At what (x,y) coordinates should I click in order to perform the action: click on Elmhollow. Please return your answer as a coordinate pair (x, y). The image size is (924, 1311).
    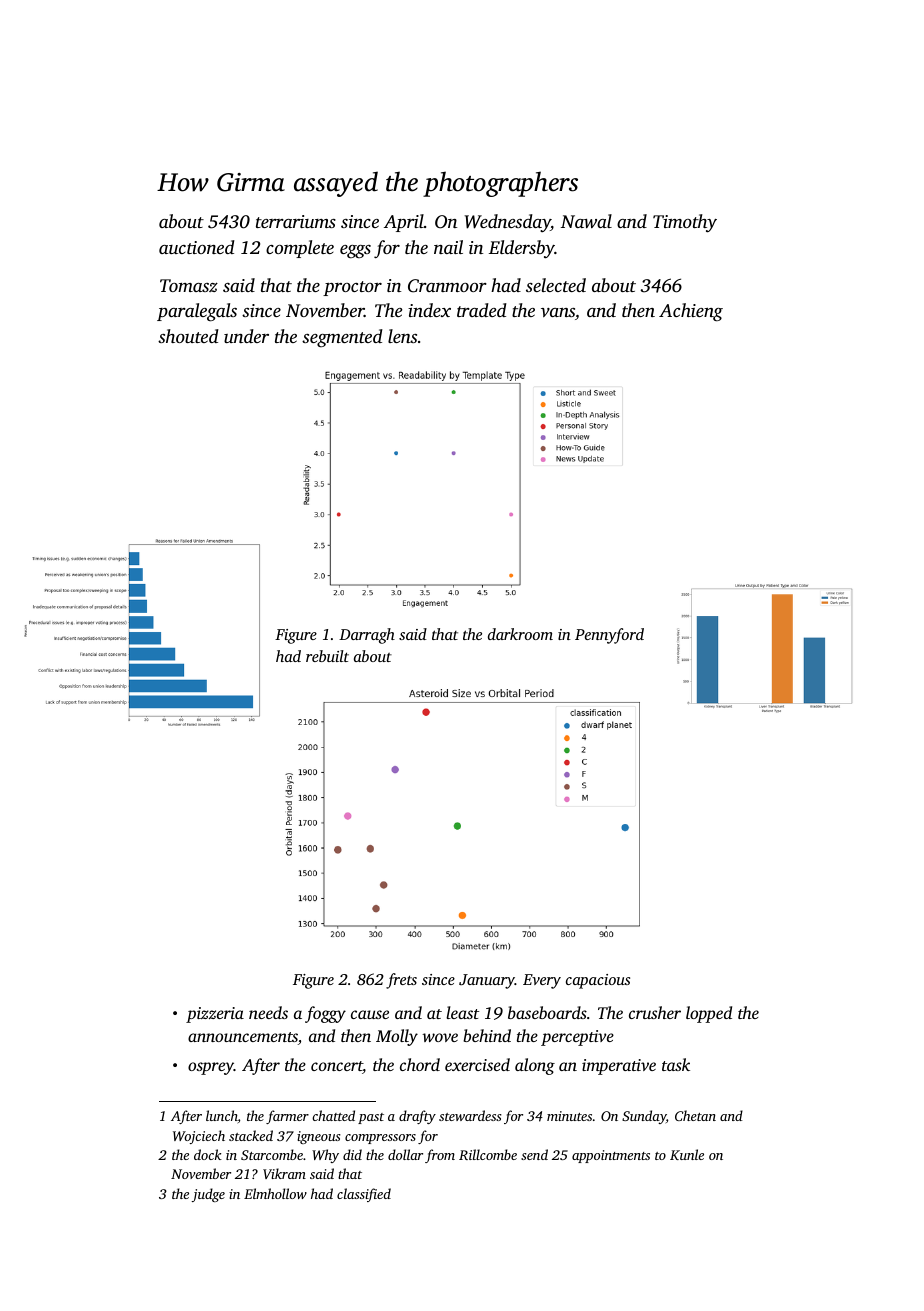
    Looking at the image, I should click on (275, 1193).
